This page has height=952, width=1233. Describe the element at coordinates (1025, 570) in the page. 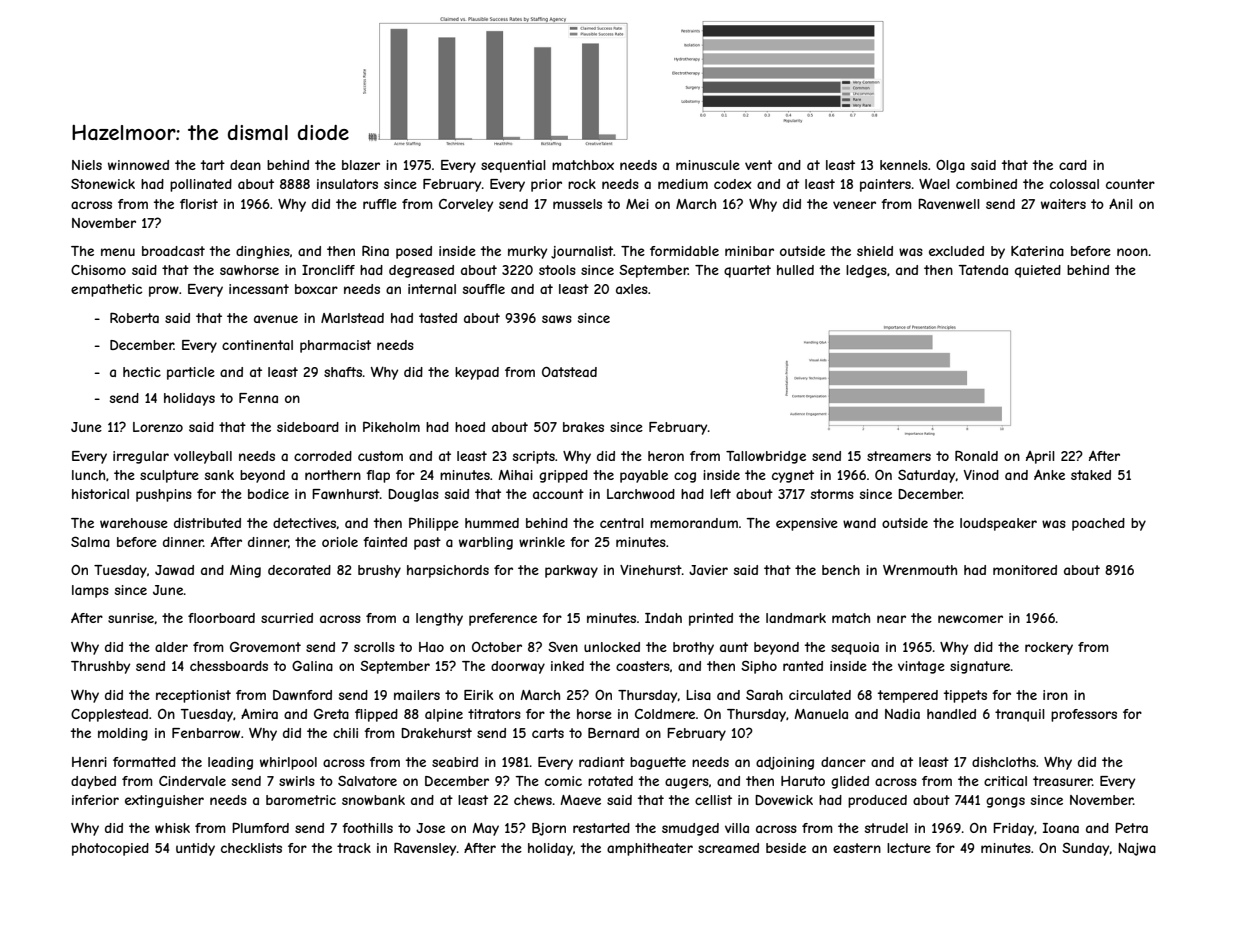

I see `monitored` at that location.
